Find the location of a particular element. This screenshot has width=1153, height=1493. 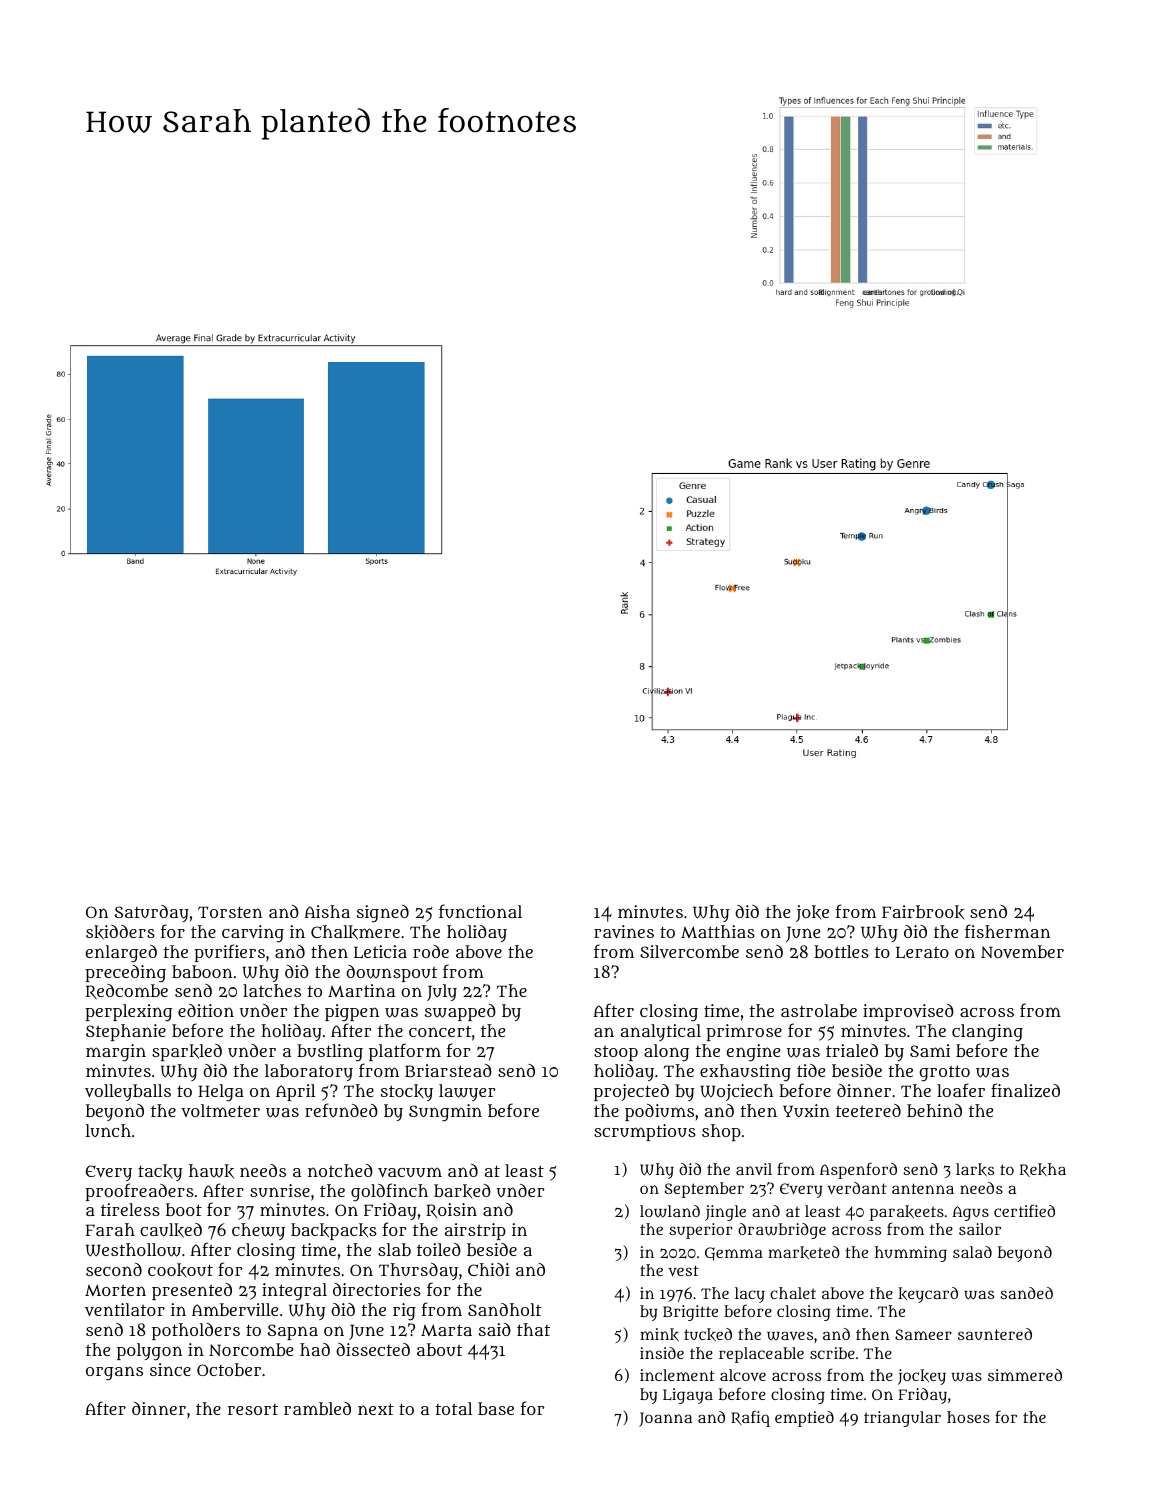

Torsten is located at coordinates (230, 912).
